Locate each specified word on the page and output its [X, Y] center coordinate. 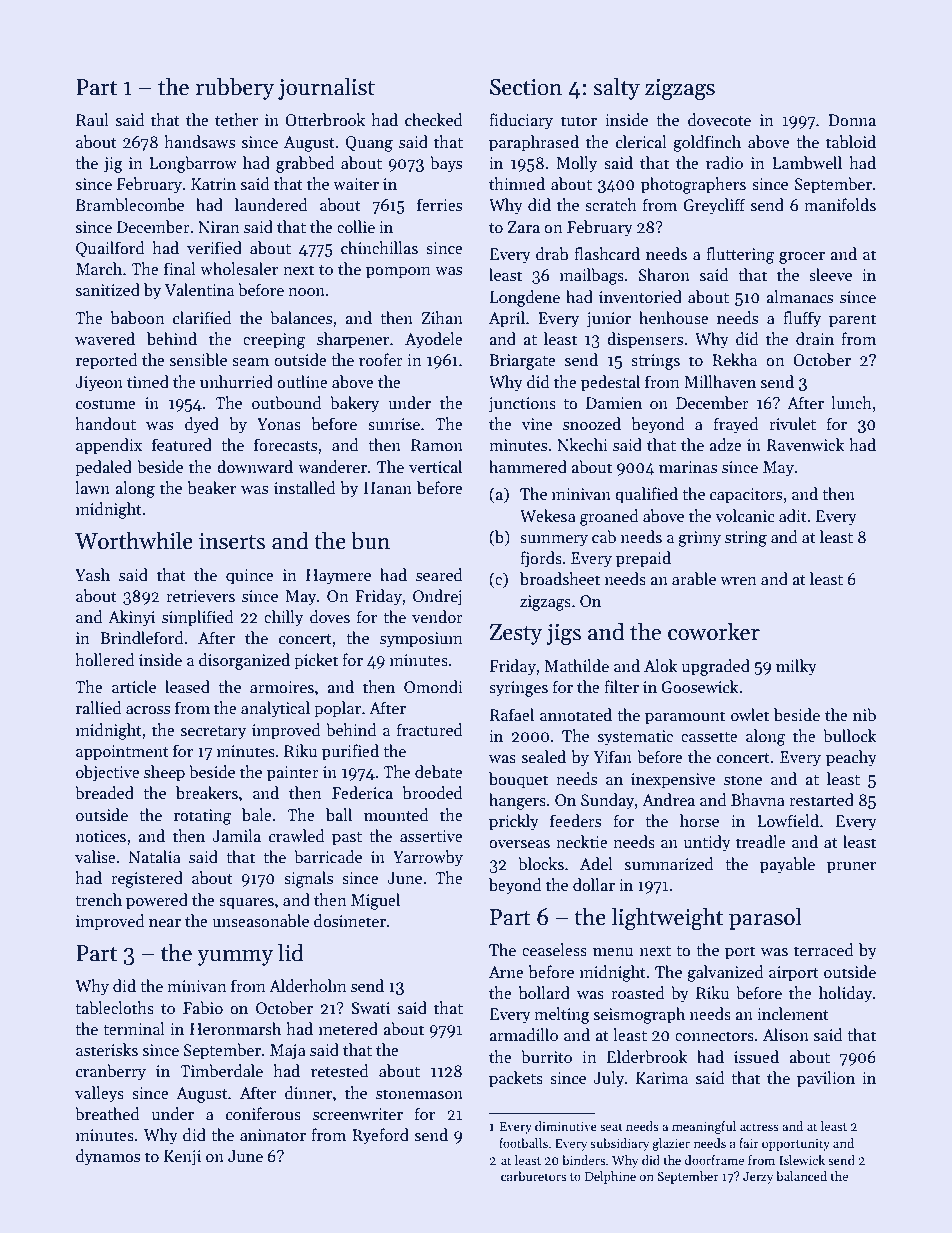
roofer [381, 359]
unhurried [236, 381]
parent [852, 321]
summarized [669, 863]
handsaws [199, 141]
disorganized [244, 661]
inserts [232, 541]
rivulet [792, 423]
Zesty [515, 634]
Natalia [155, 856]
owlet [750, 714]
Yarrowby [428, 858]
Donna [852, 120]
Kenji [182, 1158]
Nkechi [582, 444]
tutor [579, 121]
